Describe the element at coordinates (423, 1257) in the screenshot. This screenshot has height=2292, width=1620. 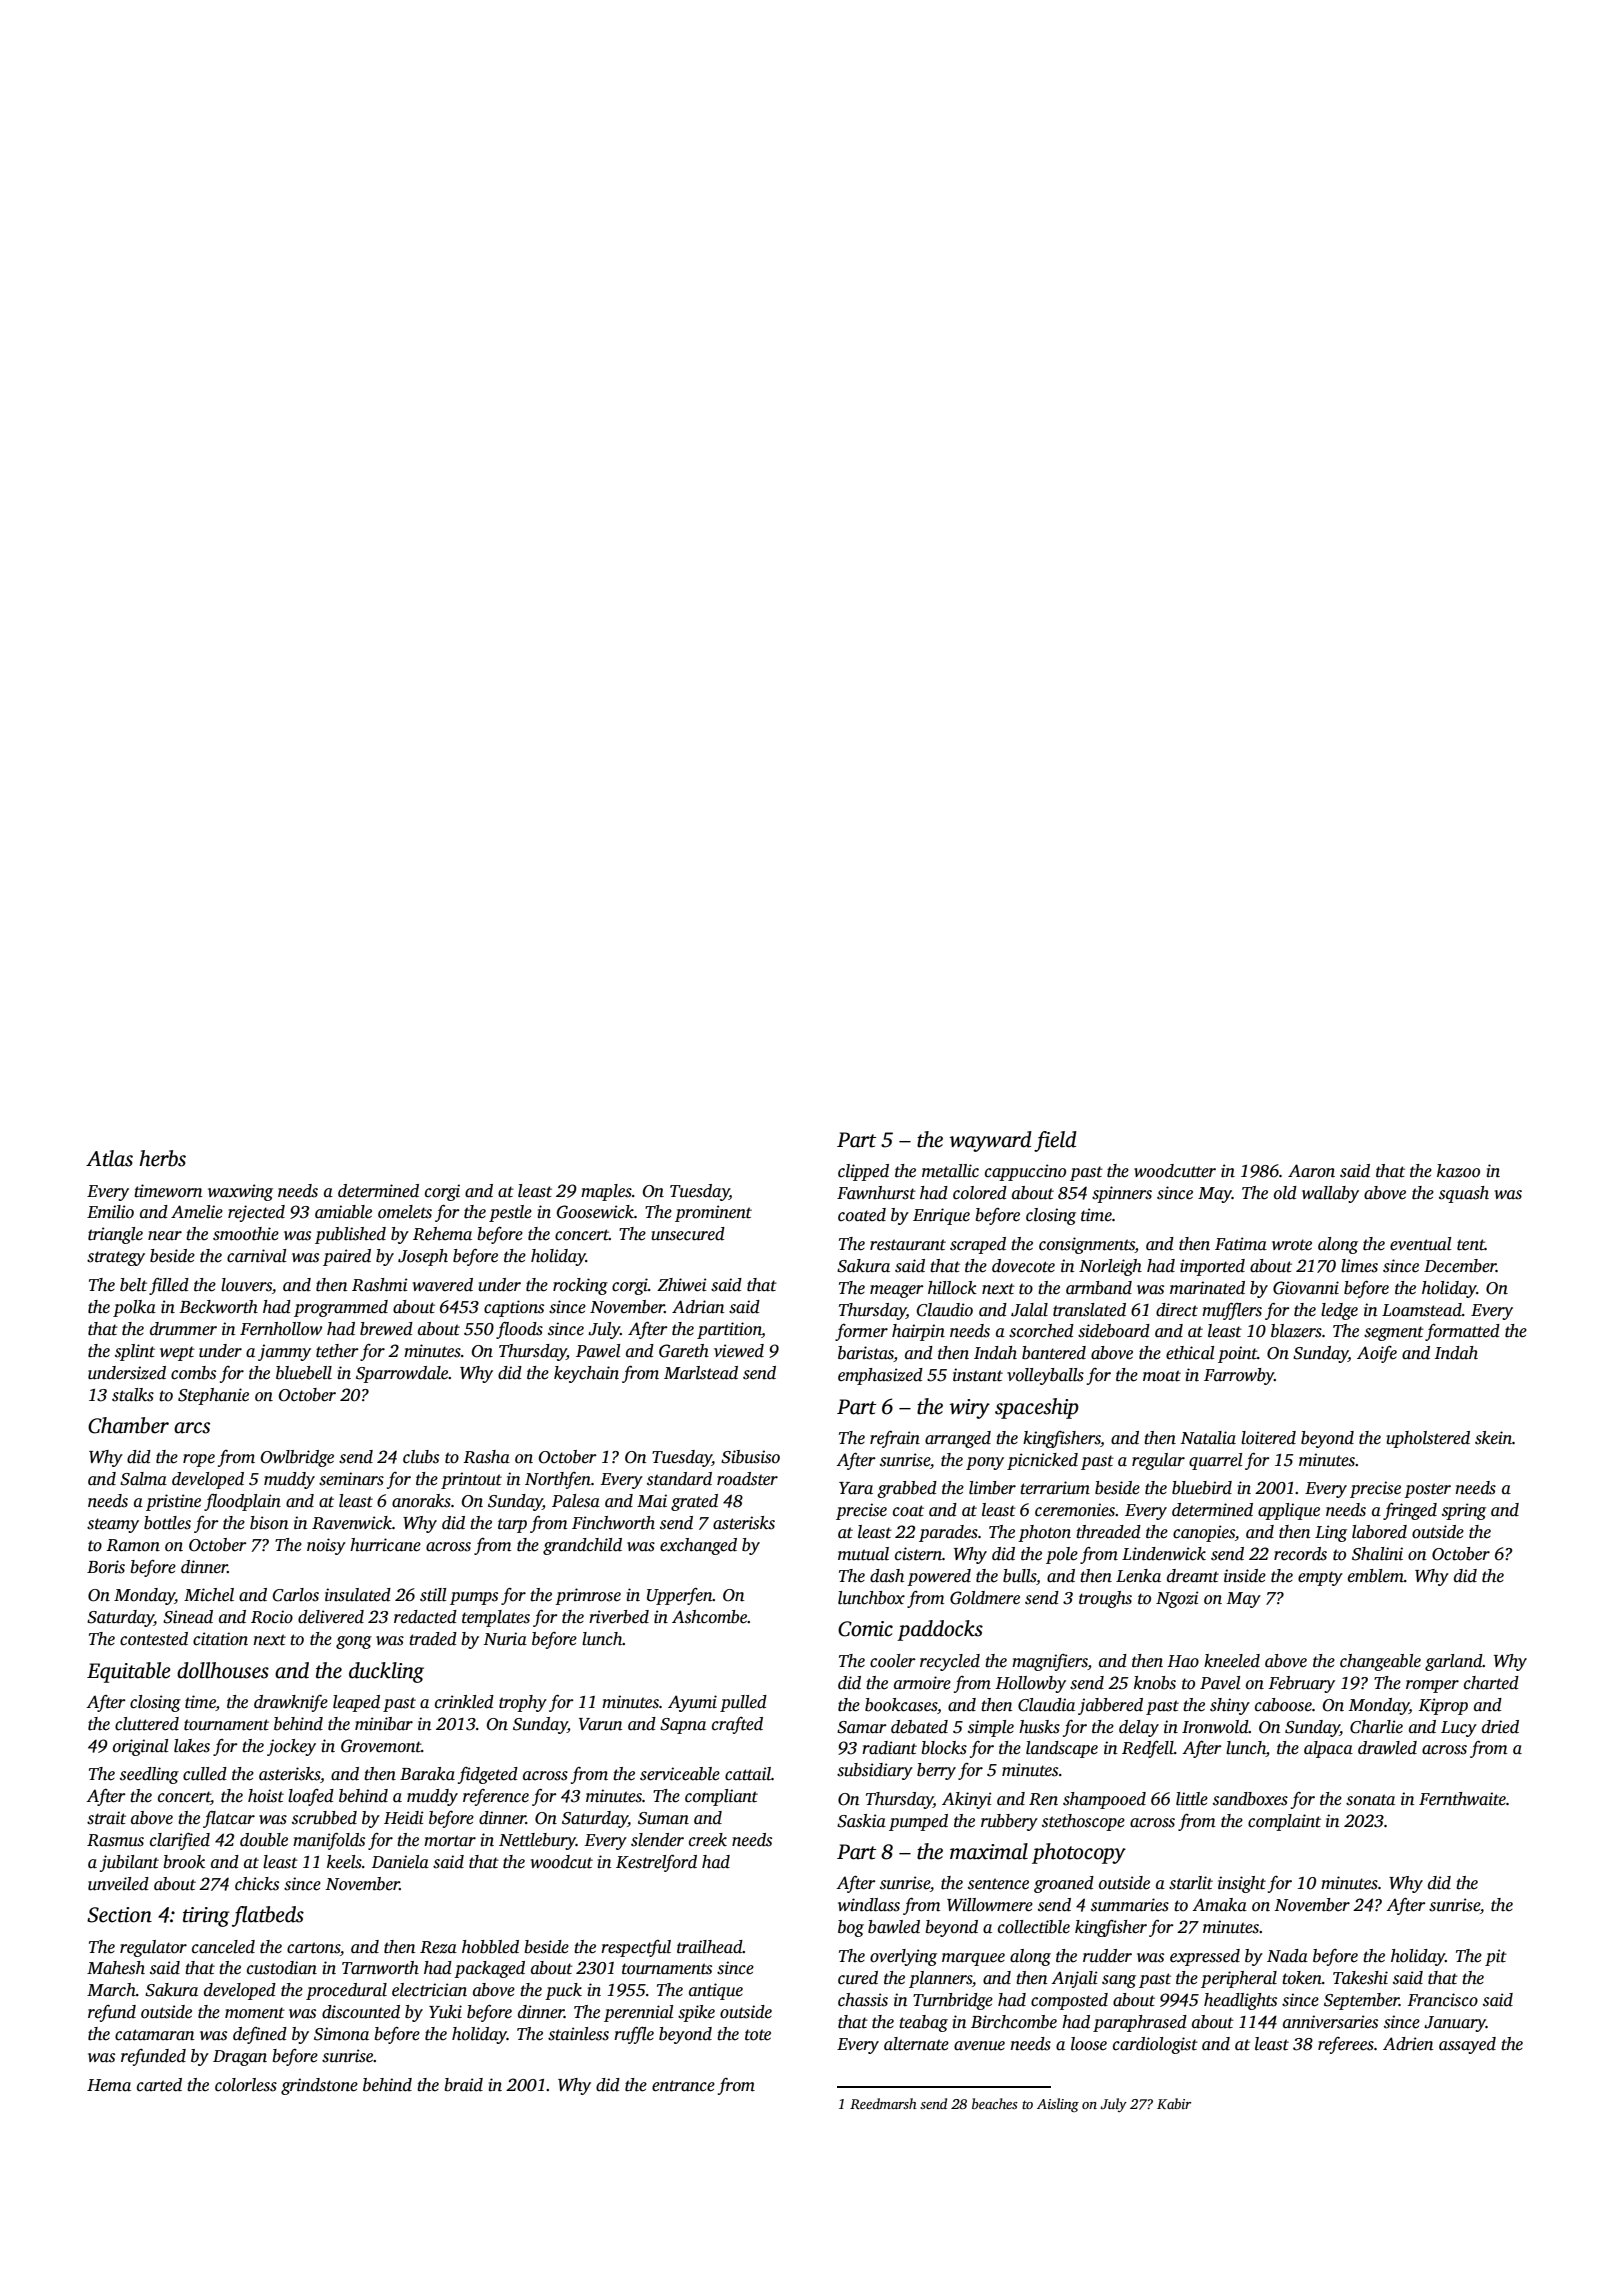
I see `Joseph` at that location.
